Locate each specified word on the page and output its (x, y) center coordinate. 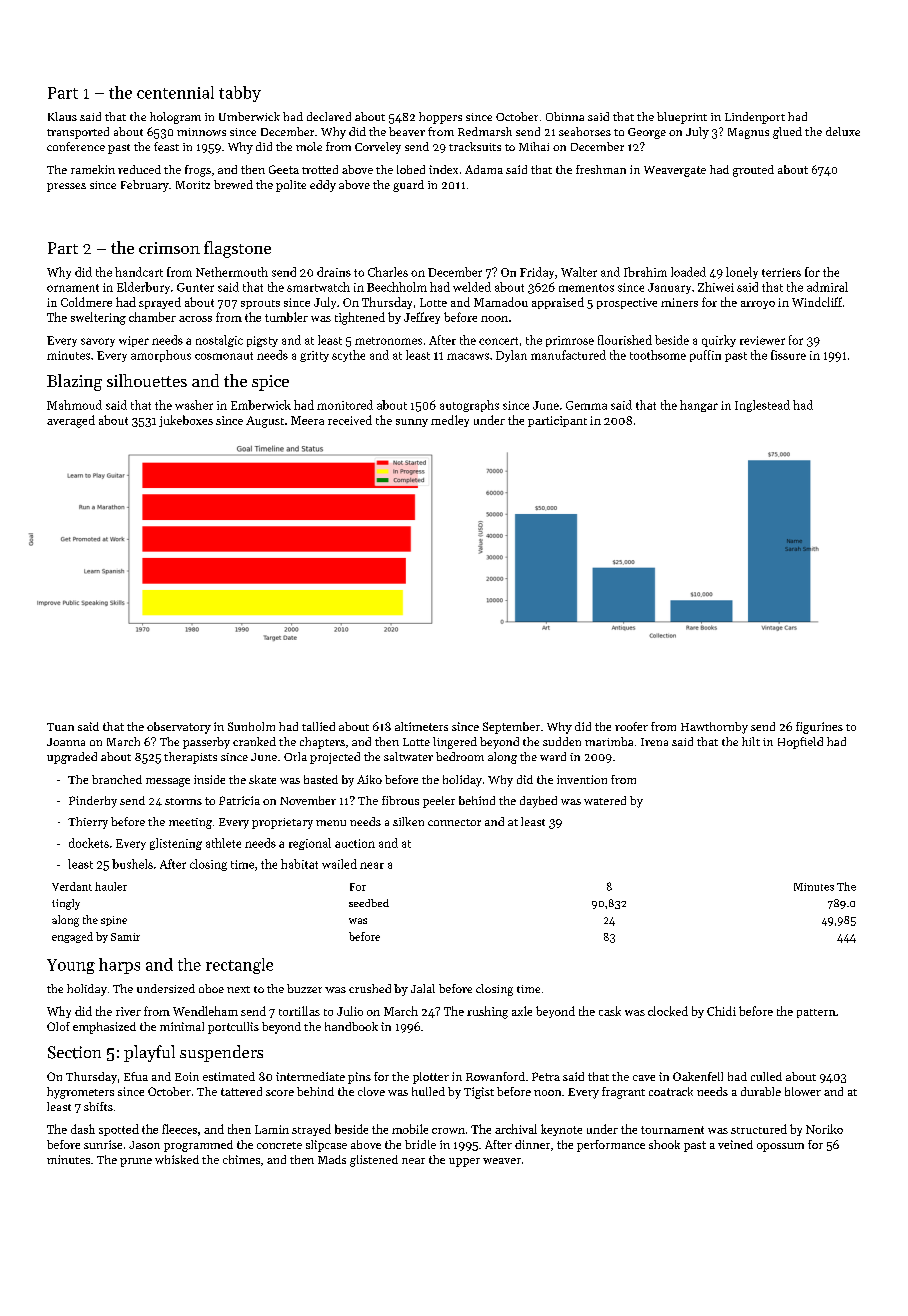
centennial (175, 92)
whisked (177, 1159)
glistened (374, 1161)
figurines (819, 728)
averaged (71, 421)
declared (329, 116)
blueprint (682, 118)
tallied (318, 726)
